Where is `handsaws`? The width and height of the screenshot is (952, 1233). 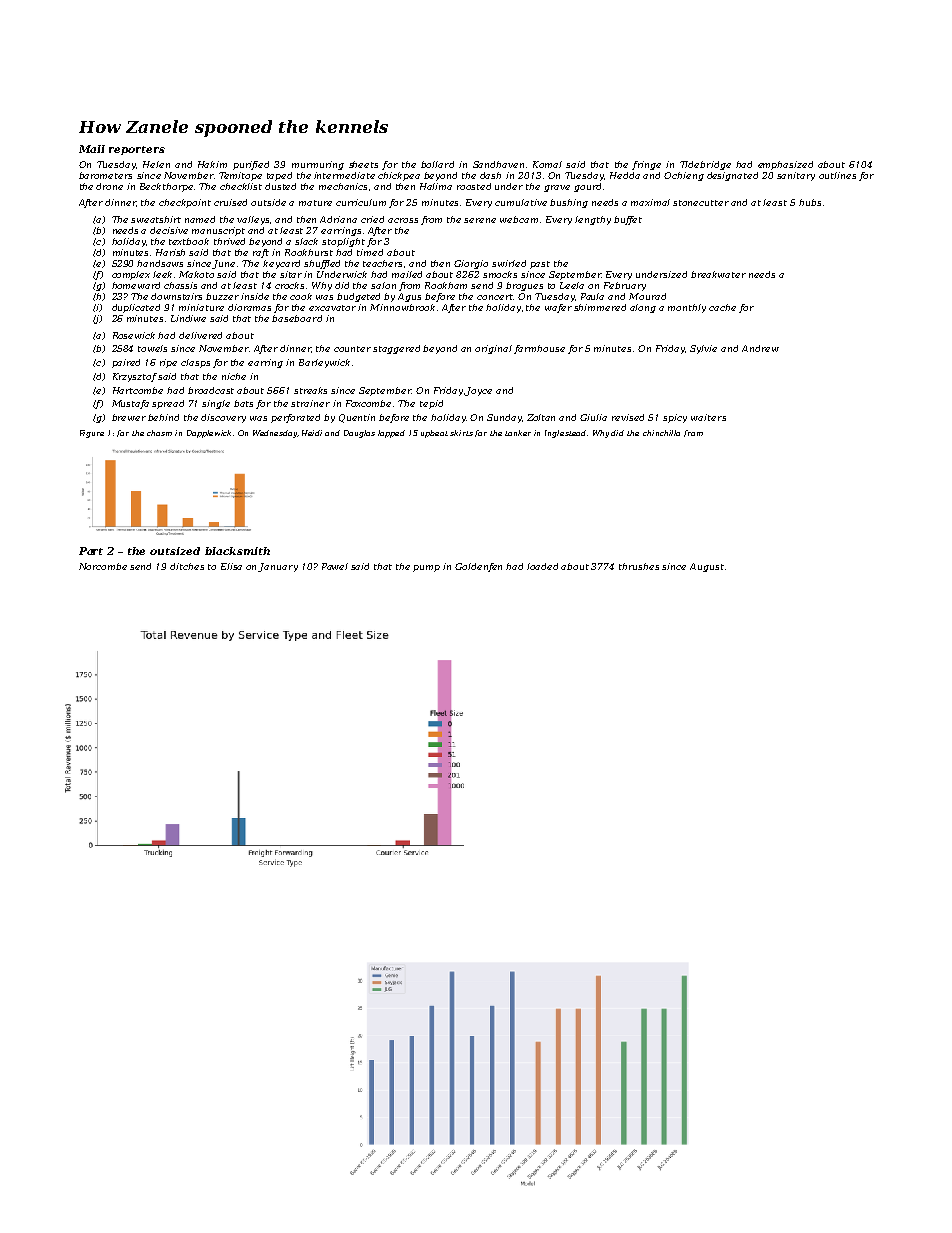 handsaws is located at coordinates (160, 263).
